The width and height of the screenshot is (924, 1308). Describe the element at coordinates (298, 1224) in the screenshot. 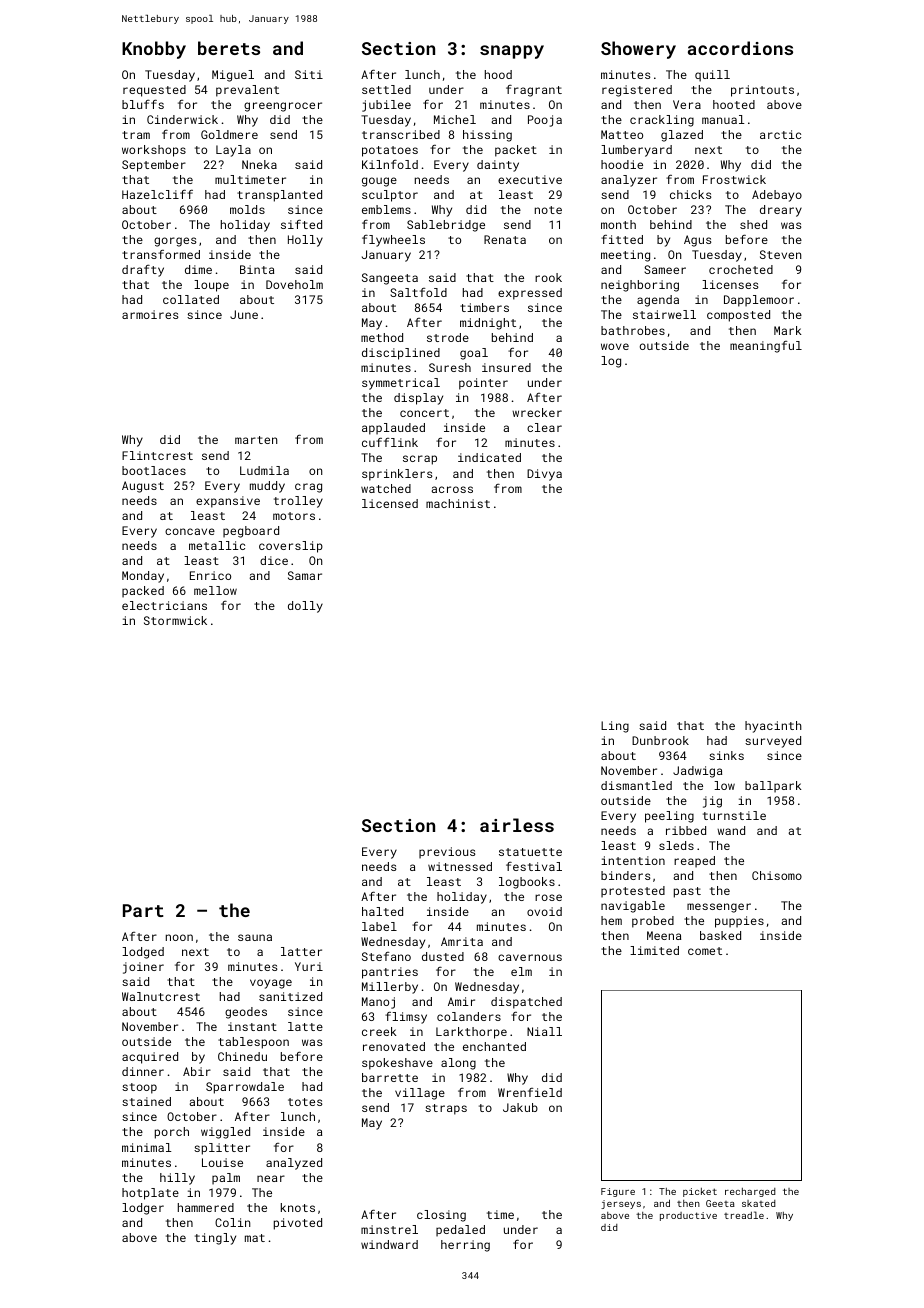

I see `pivoted` at that location.
